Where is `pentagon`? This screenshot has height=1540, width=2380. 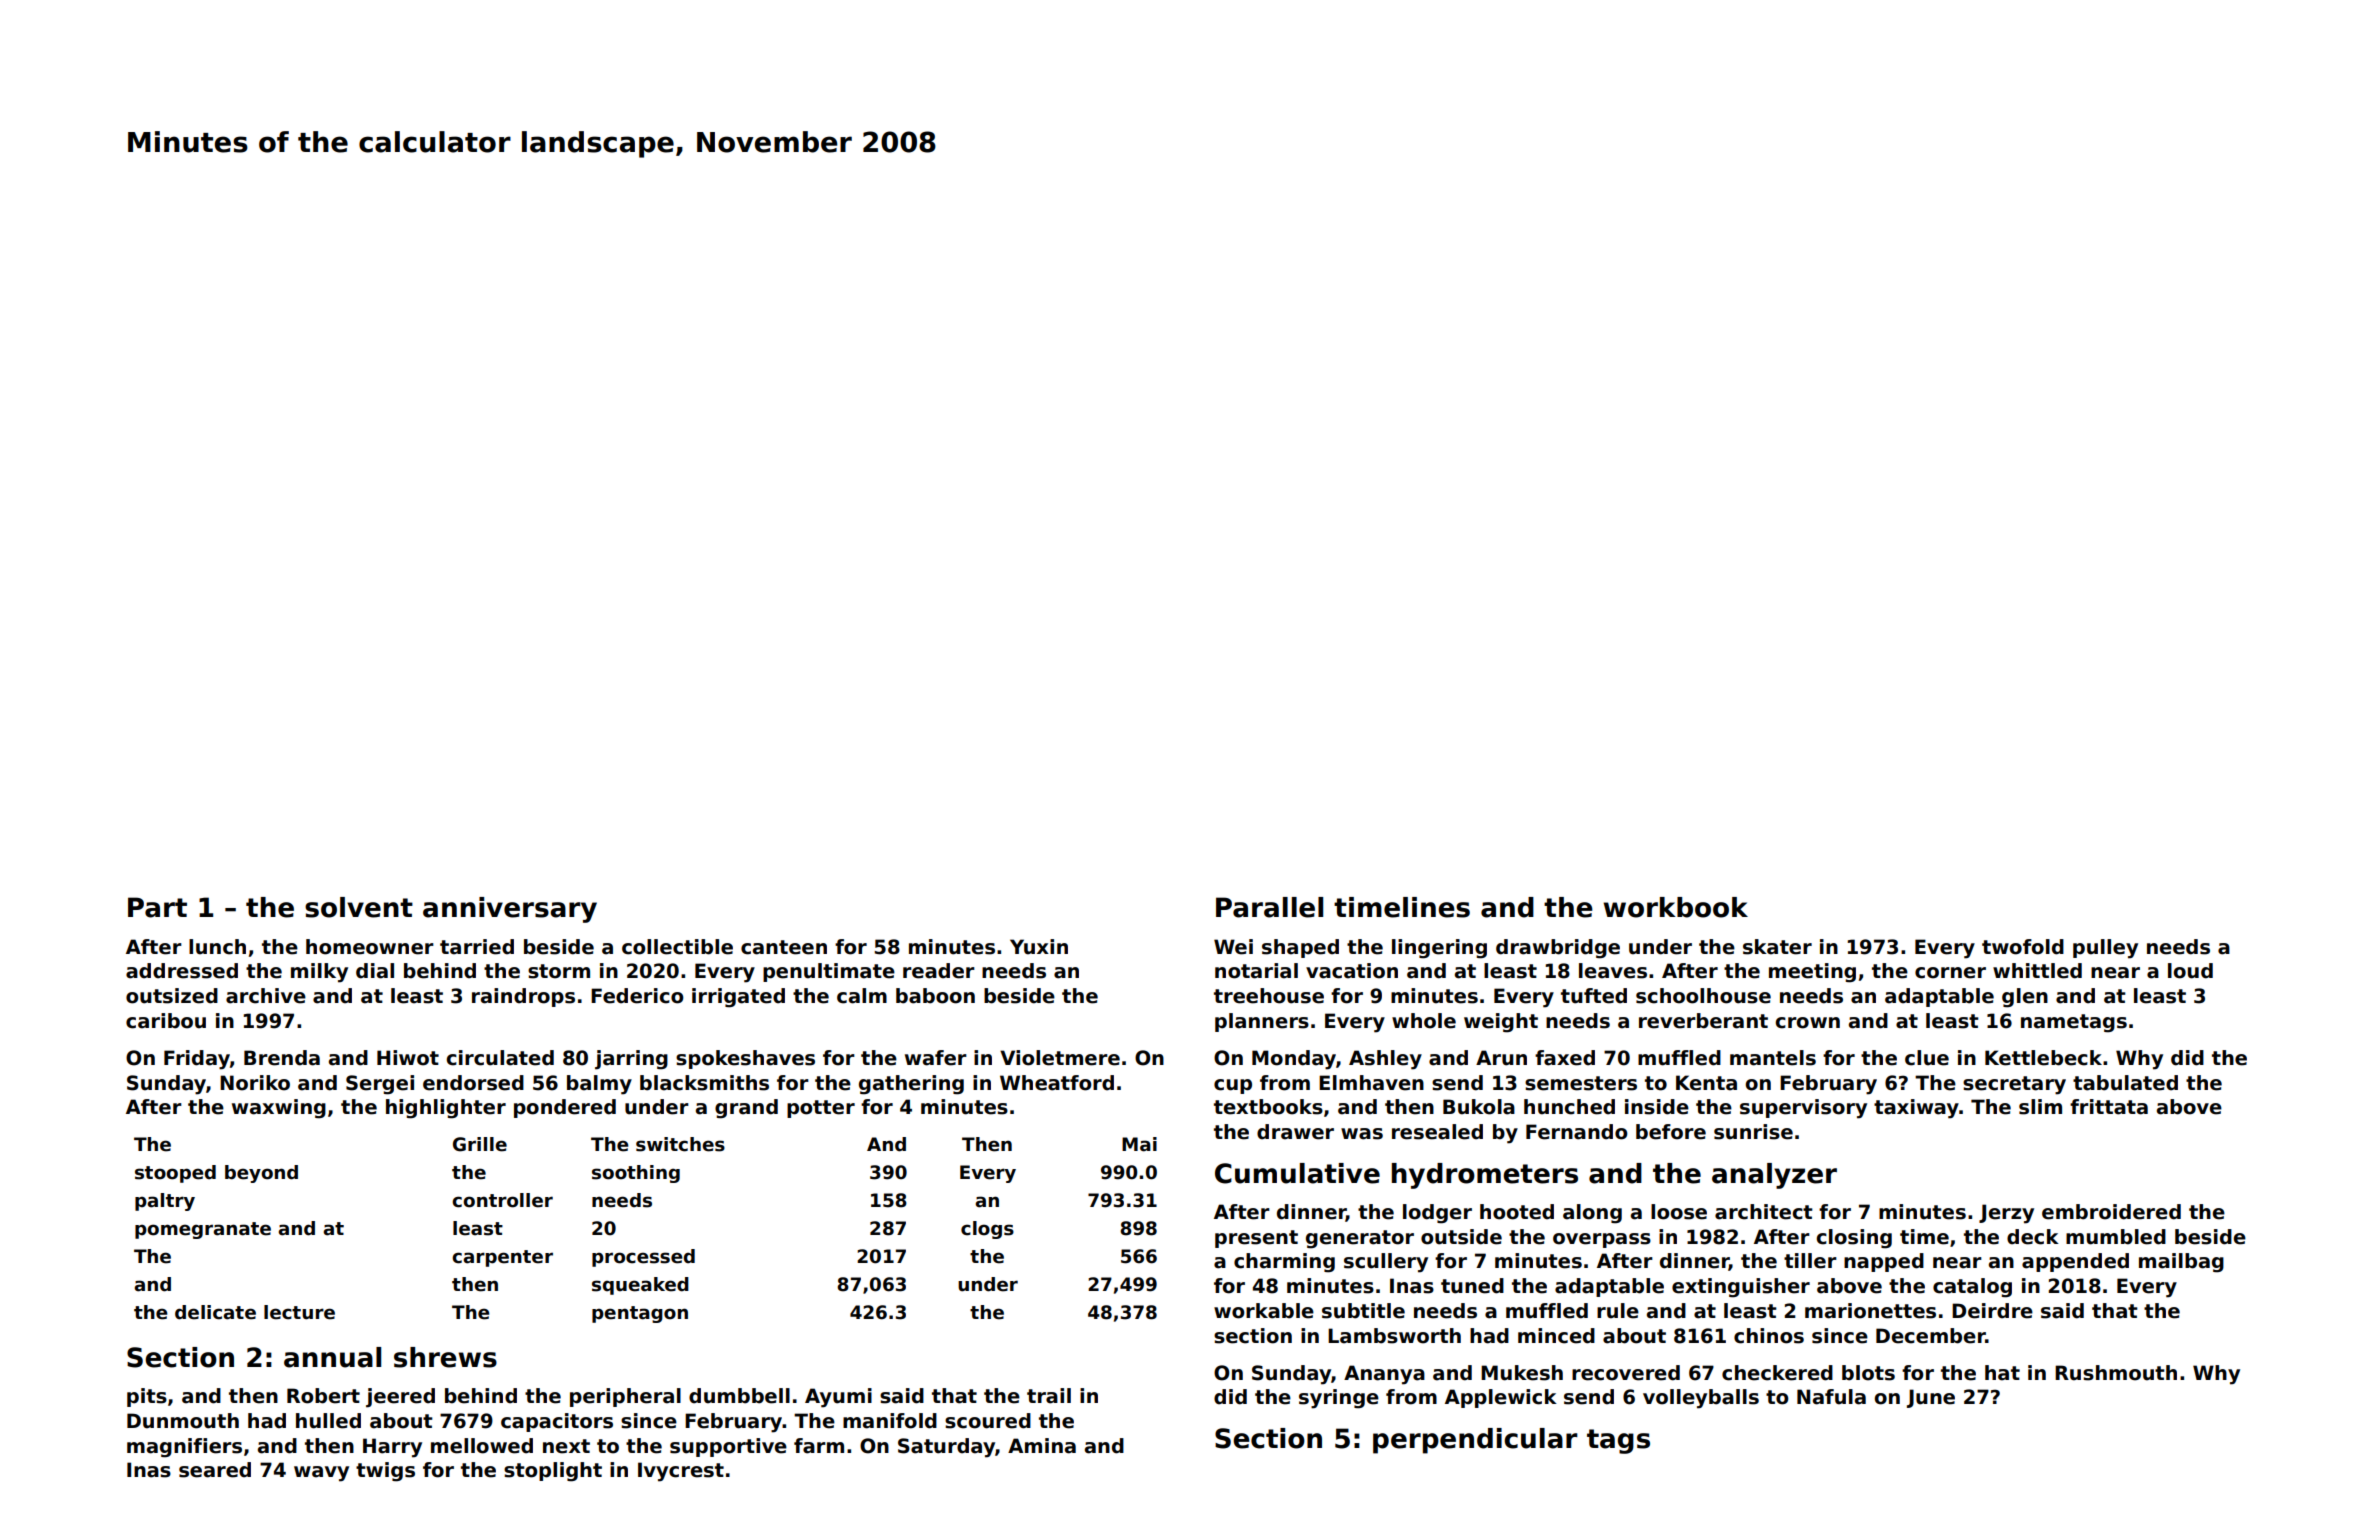
pentagon is located at coordinates (640, 1314).
